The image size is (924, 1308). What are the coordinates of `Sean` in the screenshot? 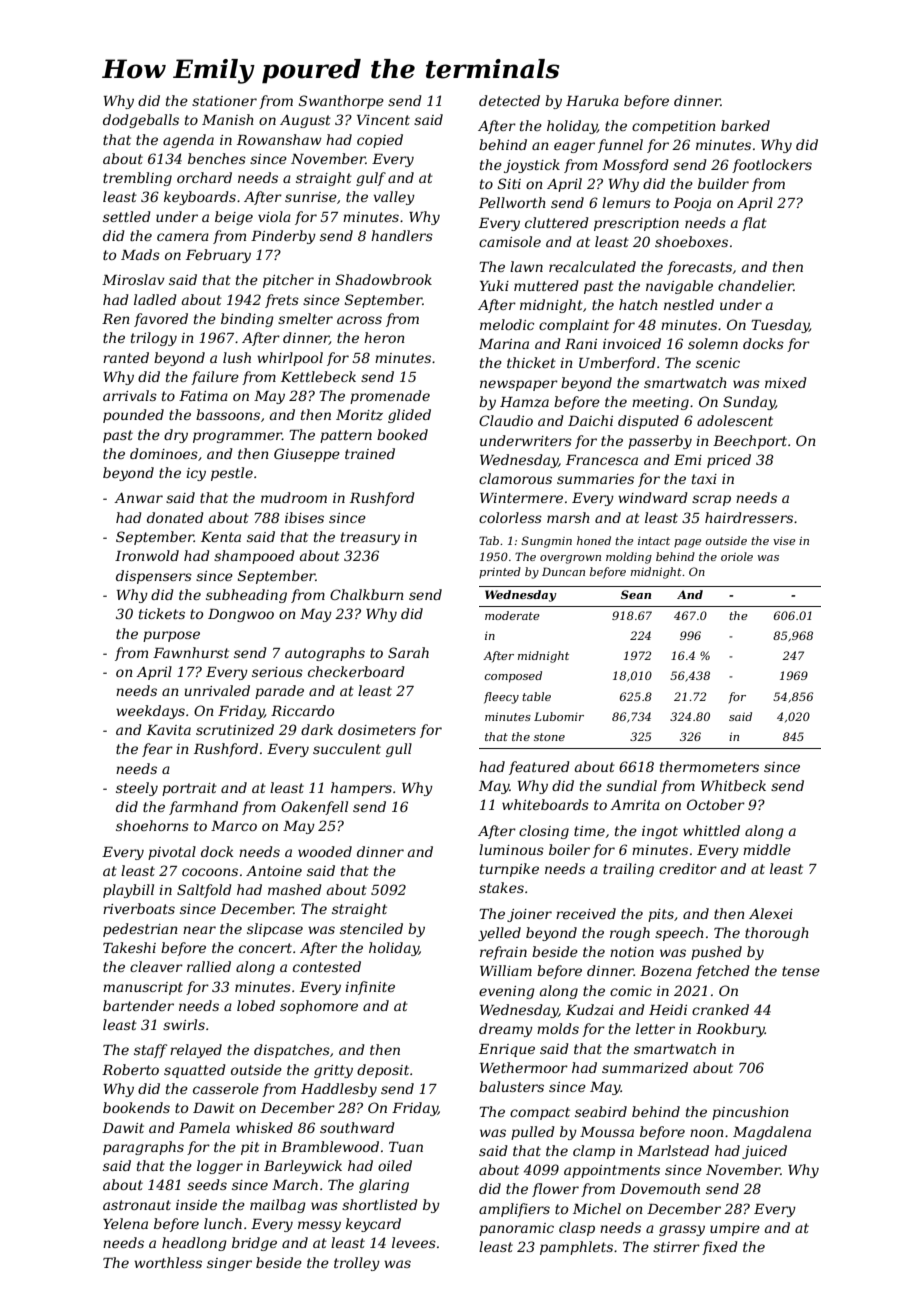 It's located at (636, 594).
